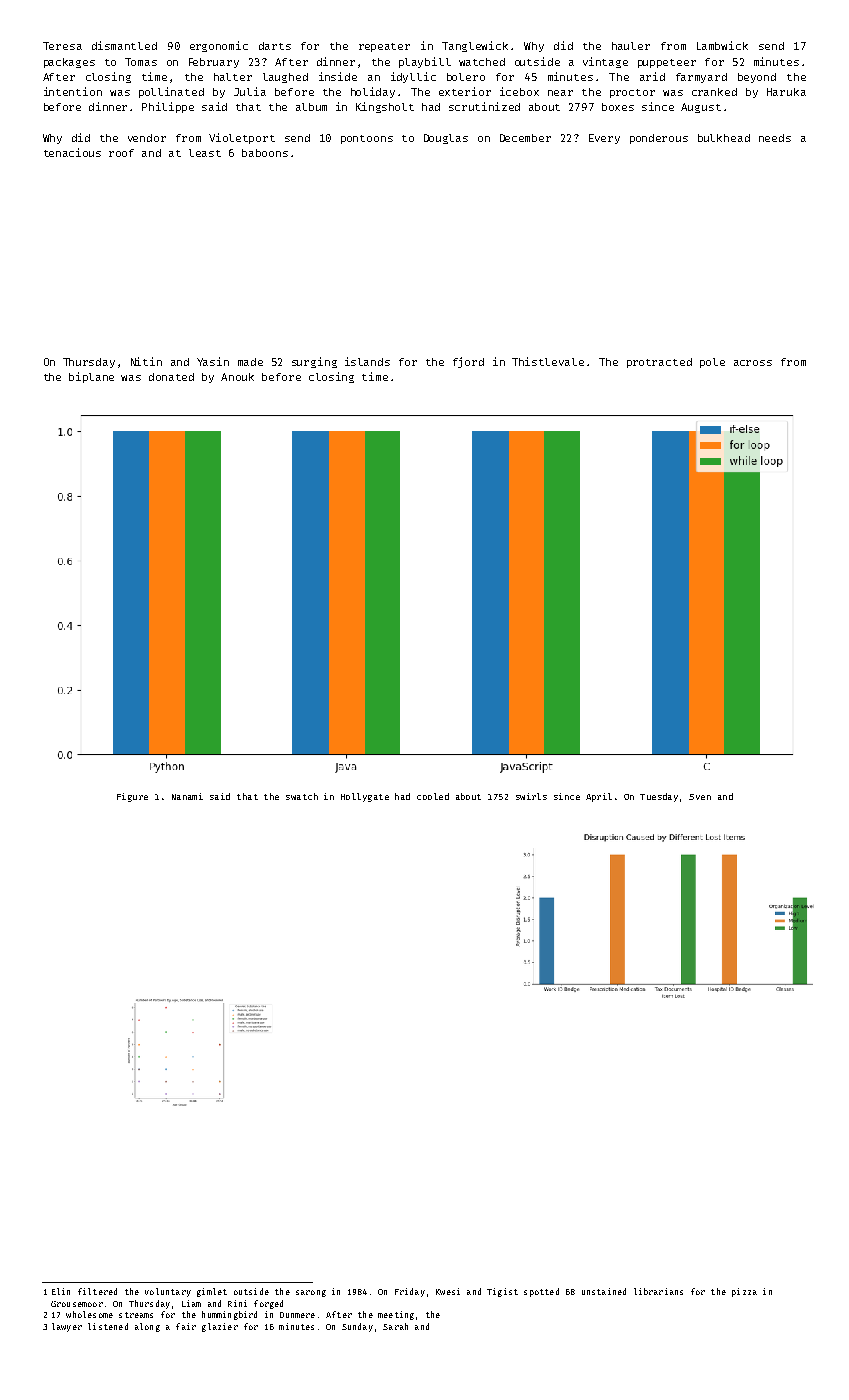 The width and height of the screenshot is (849, 1400). I want to click on Figure, so click(132, 797).
